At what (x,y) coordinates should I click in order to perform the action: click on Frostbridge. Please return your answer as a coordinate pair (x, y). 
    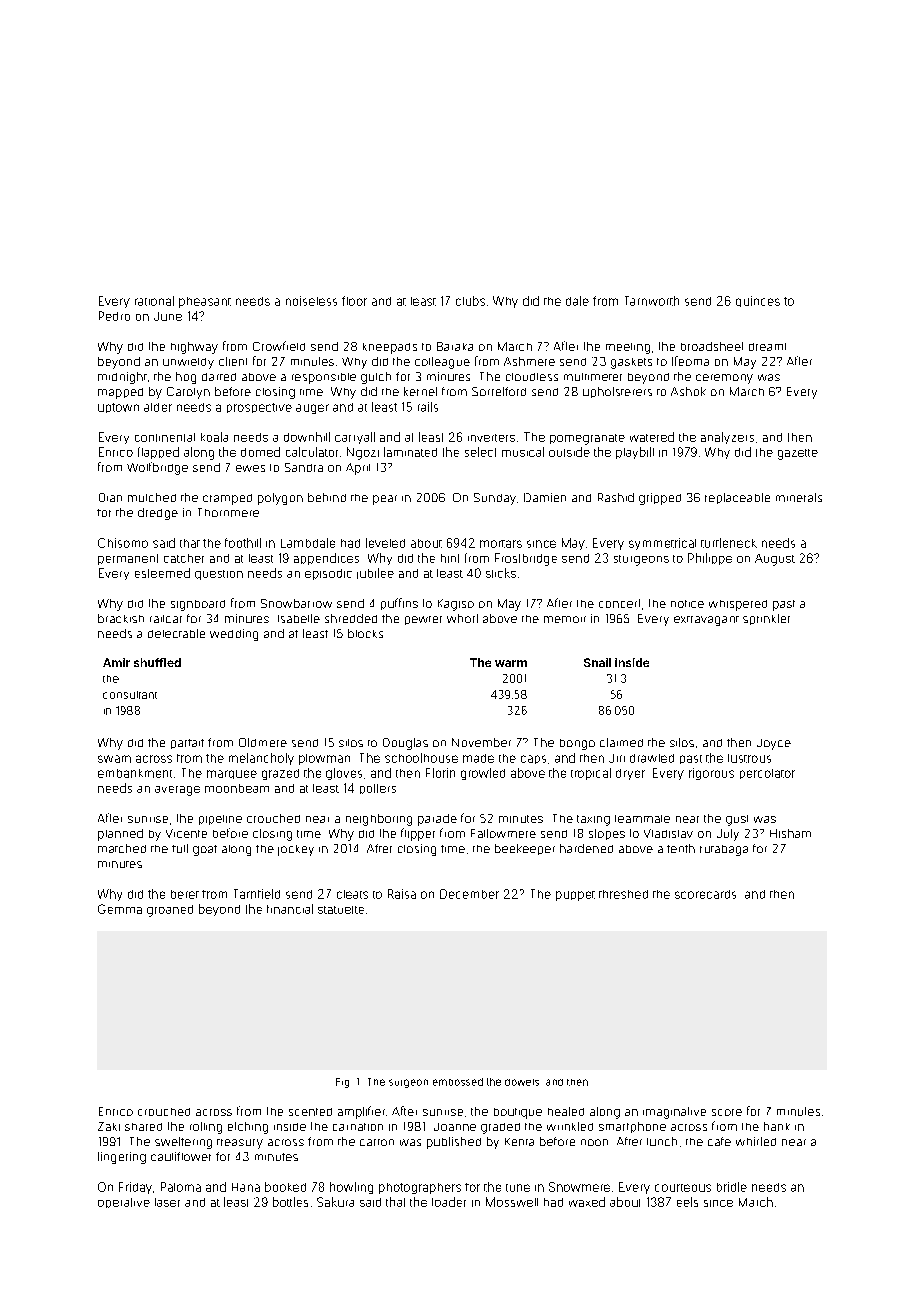
    Looking at the image, I should click on (526, 559).
